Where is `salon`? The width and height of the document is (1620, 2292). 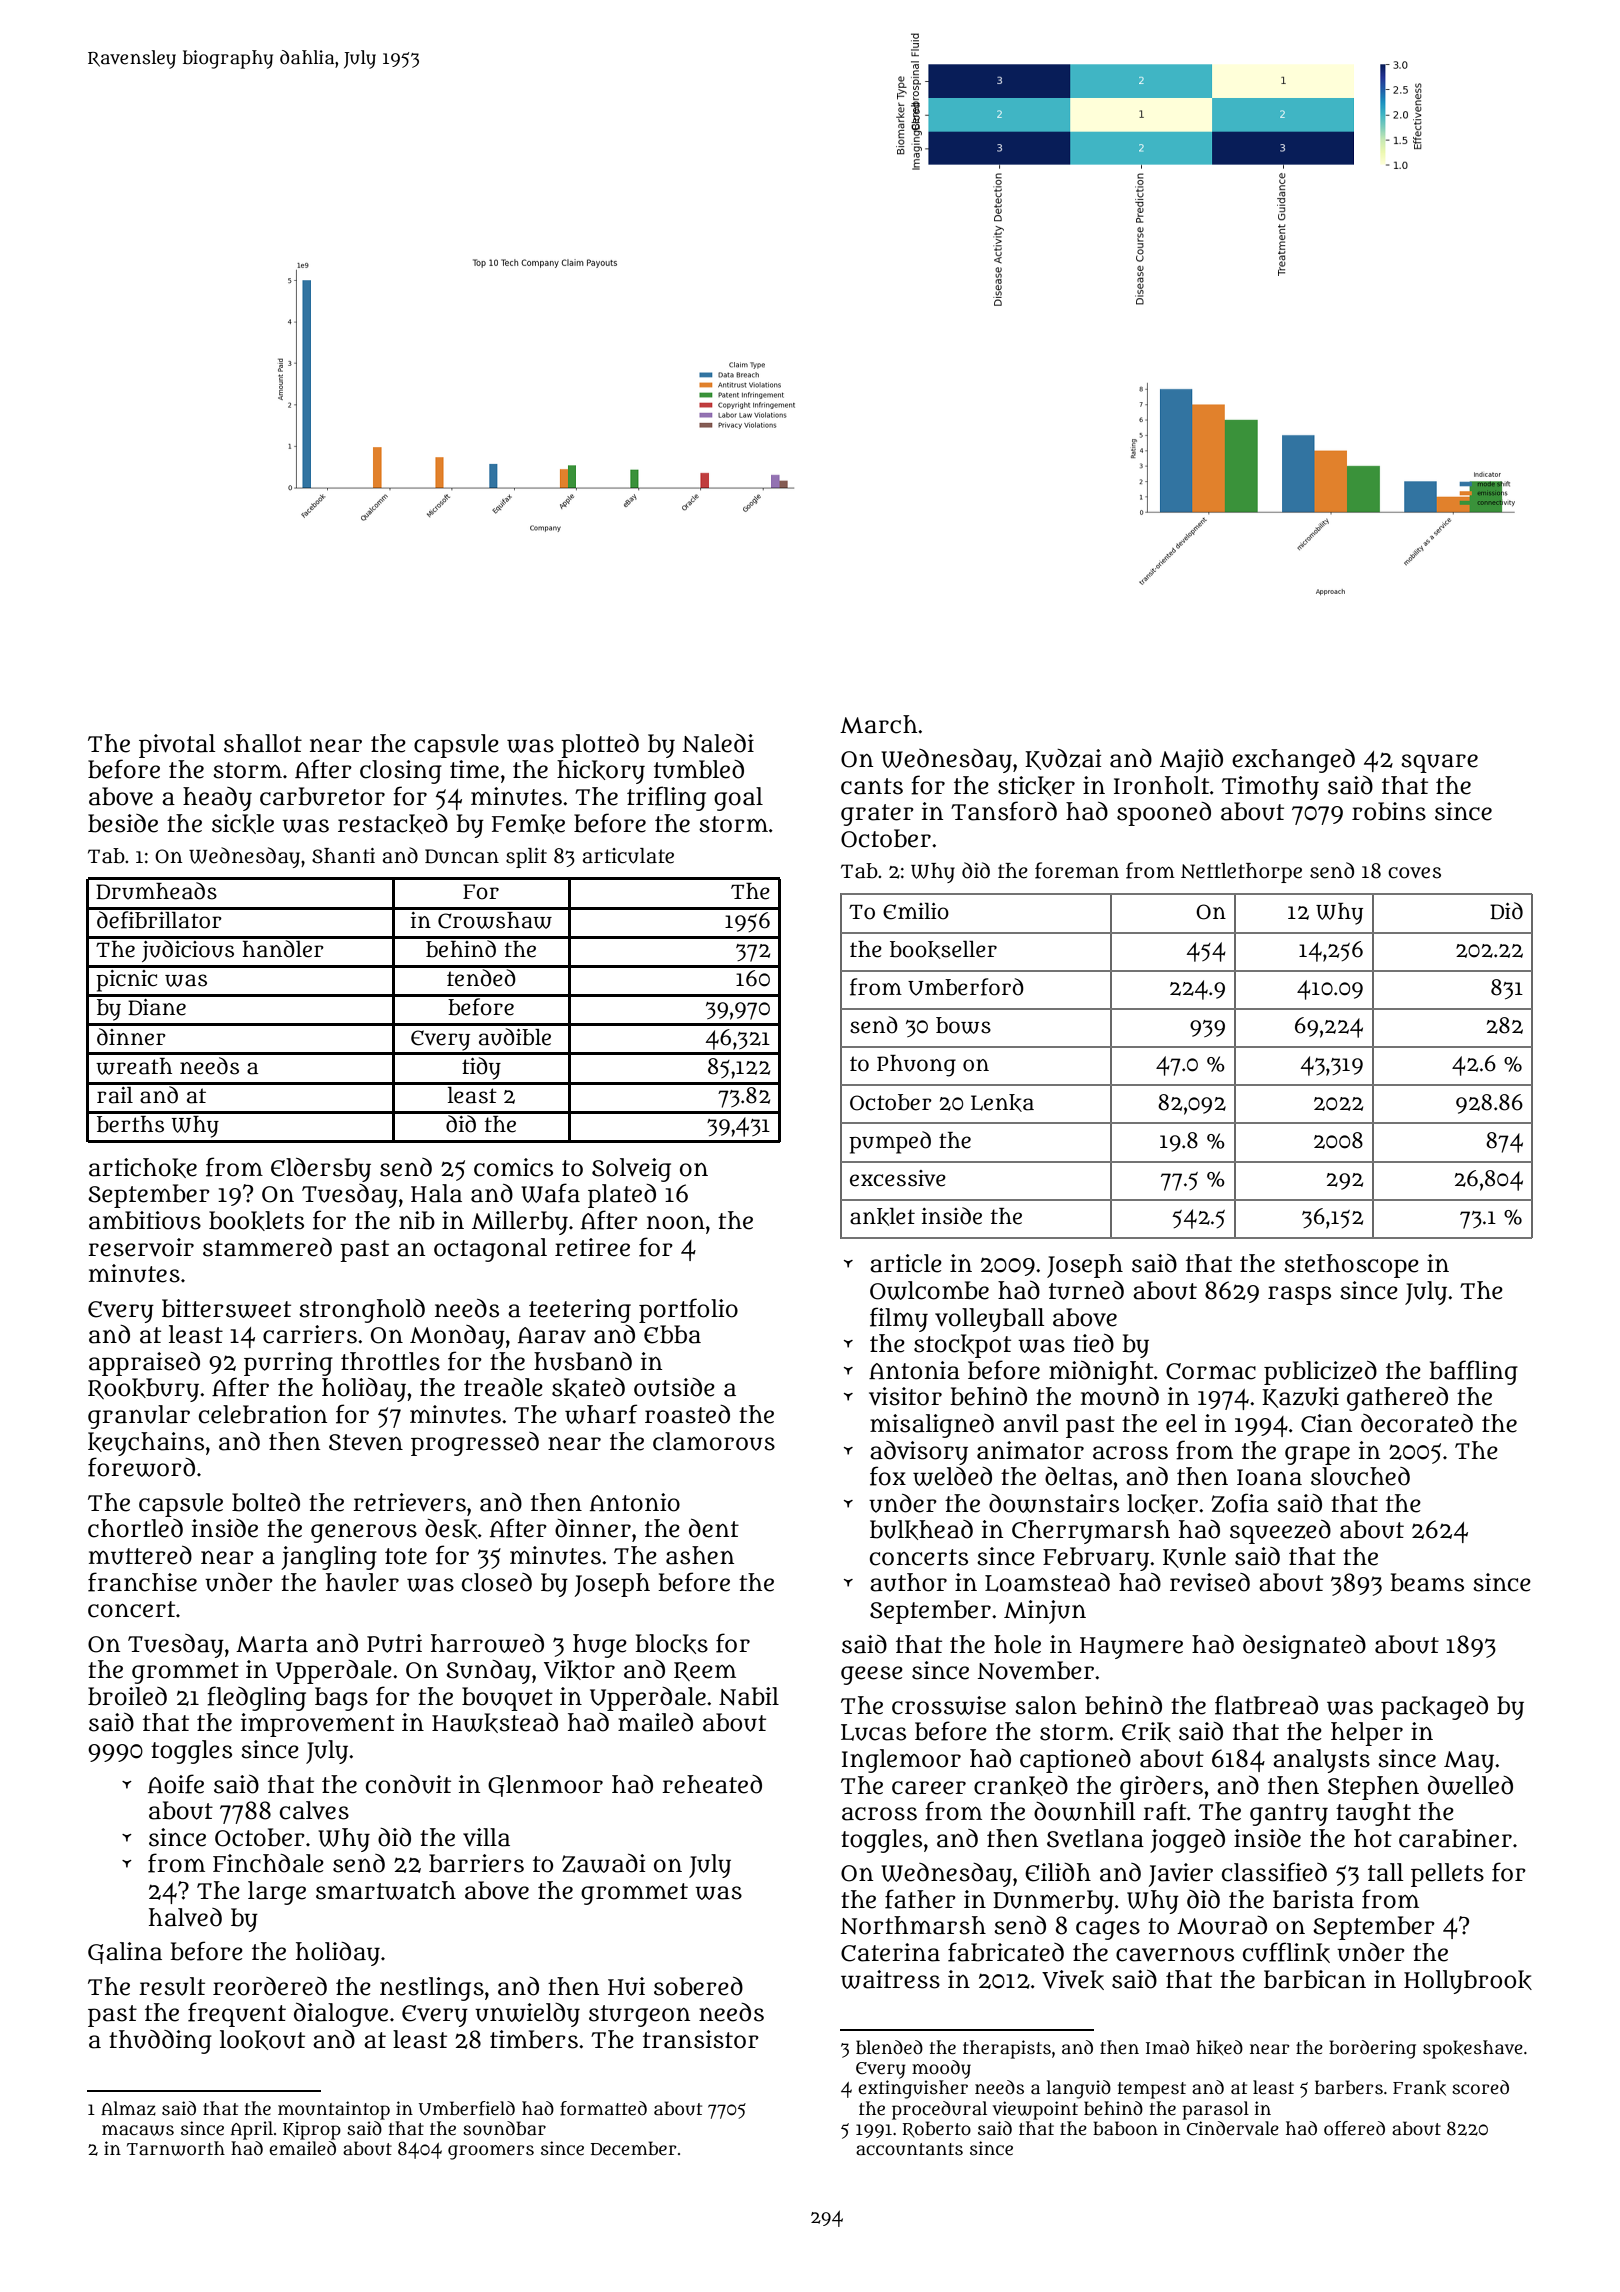 salon is located at coordinates (1046, 1705).
